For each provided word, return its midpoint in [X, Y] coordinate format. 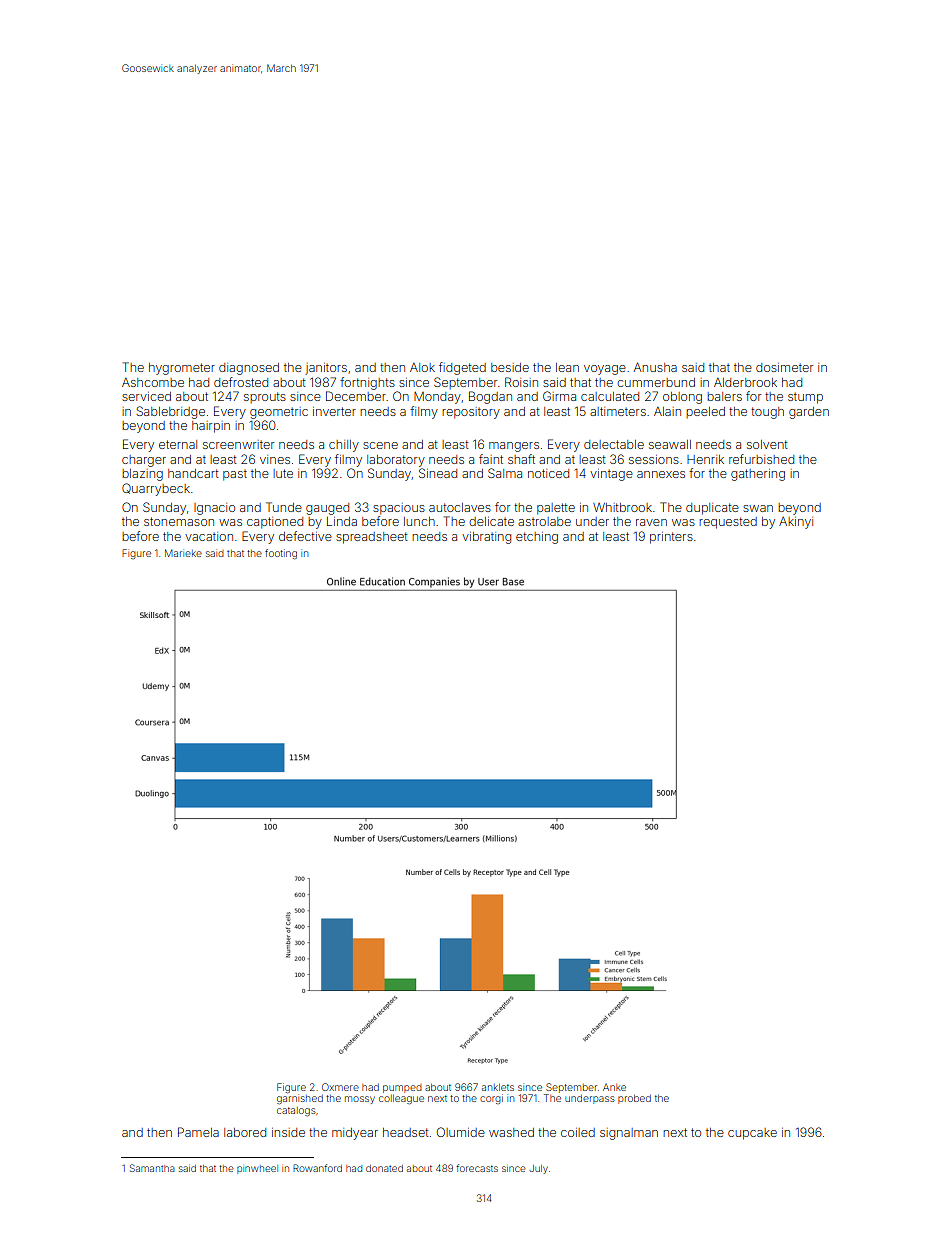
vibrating [486, 538]
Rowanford [317, 1168]
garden [809, 413]
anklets [498, 1087]
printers [671, 538]
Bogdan [490, 397]
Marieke [183, 553]
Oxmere [340, 1087]
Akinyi [796, 523]
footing [281, 554]
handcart [193, 473]
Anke [614, 1087]
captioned [275, 523]
